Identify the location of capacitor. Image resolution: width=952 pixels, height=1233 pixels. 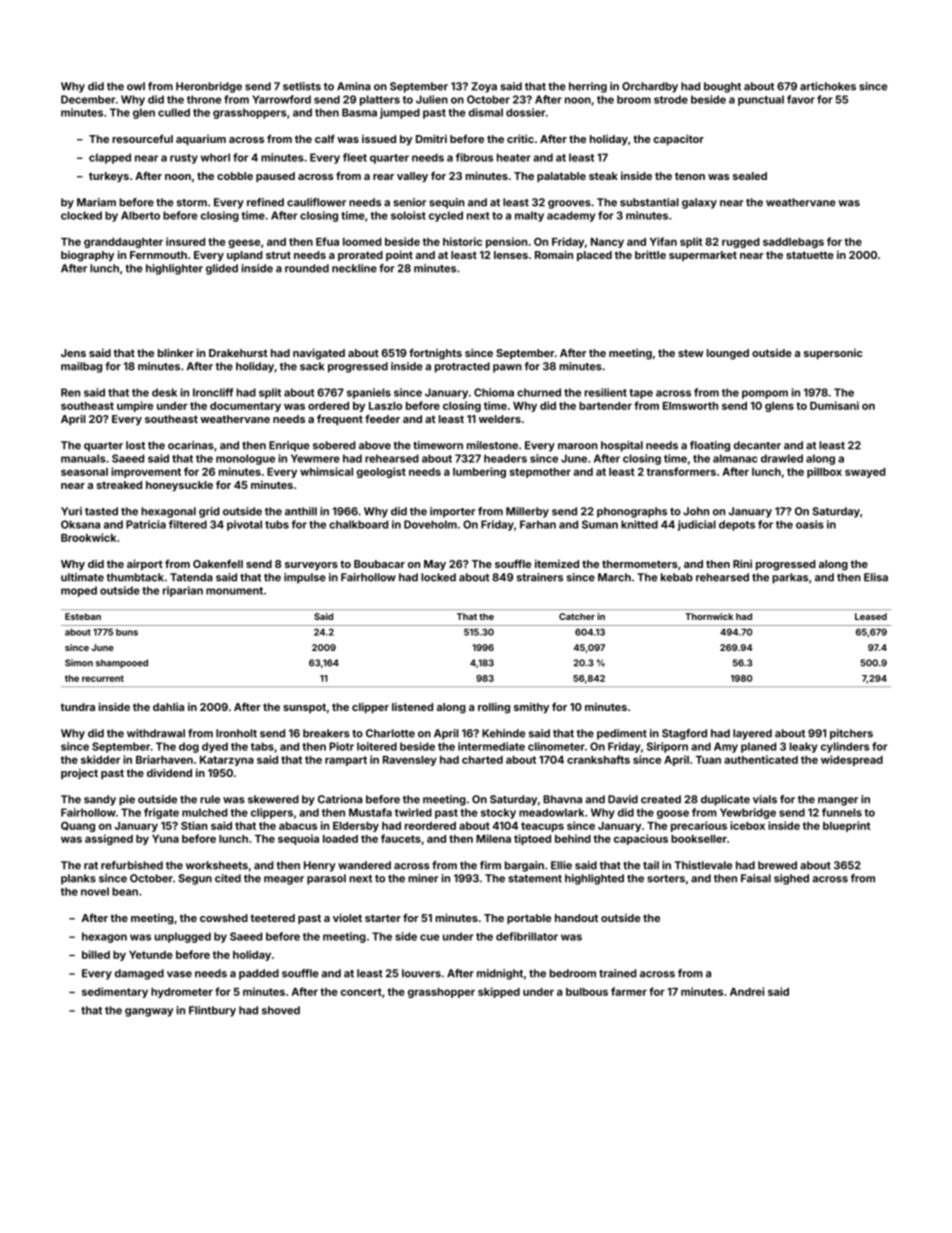
(678, 139).
